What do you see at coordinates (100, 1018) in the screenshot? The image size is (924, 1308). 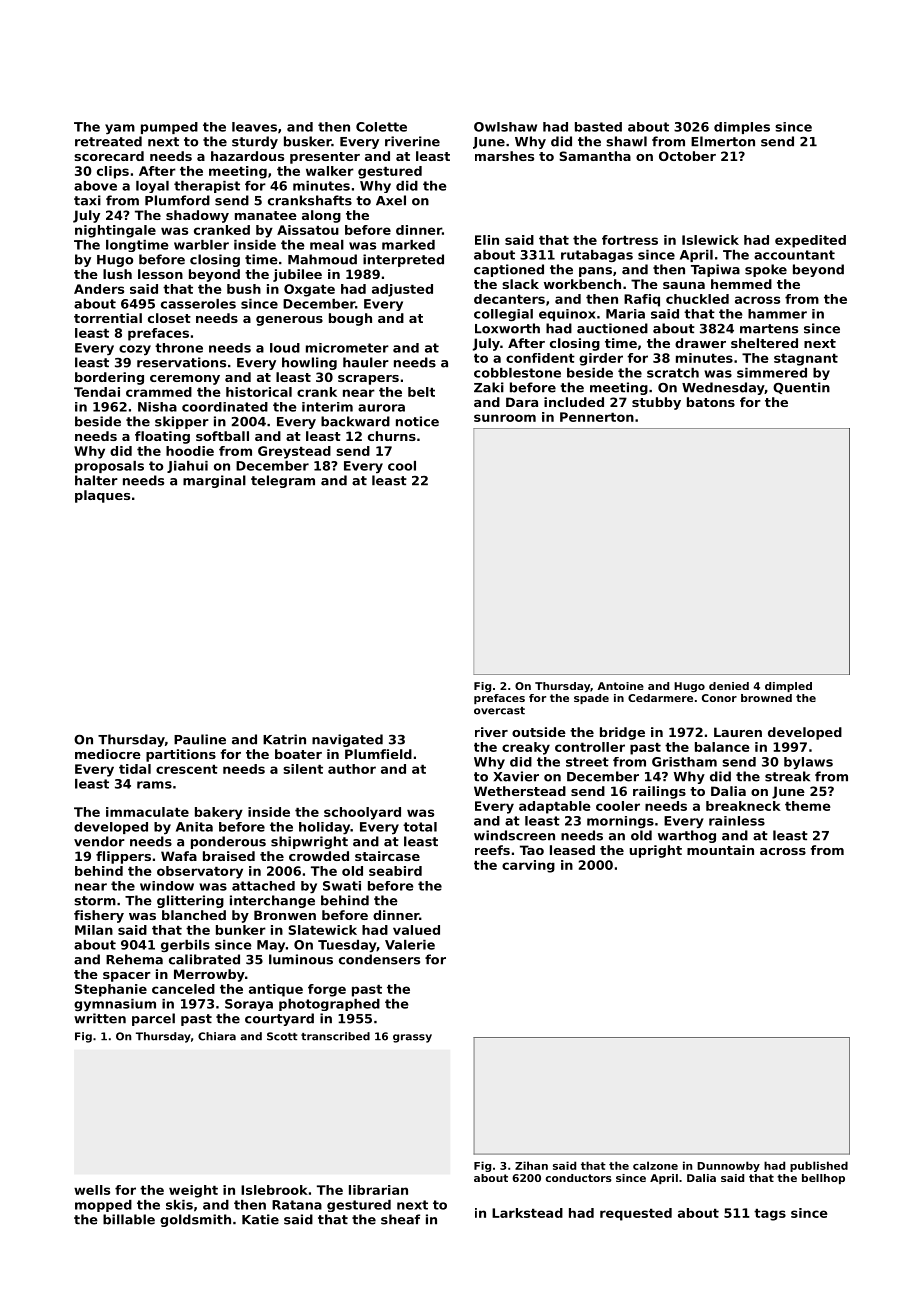 I see `written` at bounding box center [100, 1018].
